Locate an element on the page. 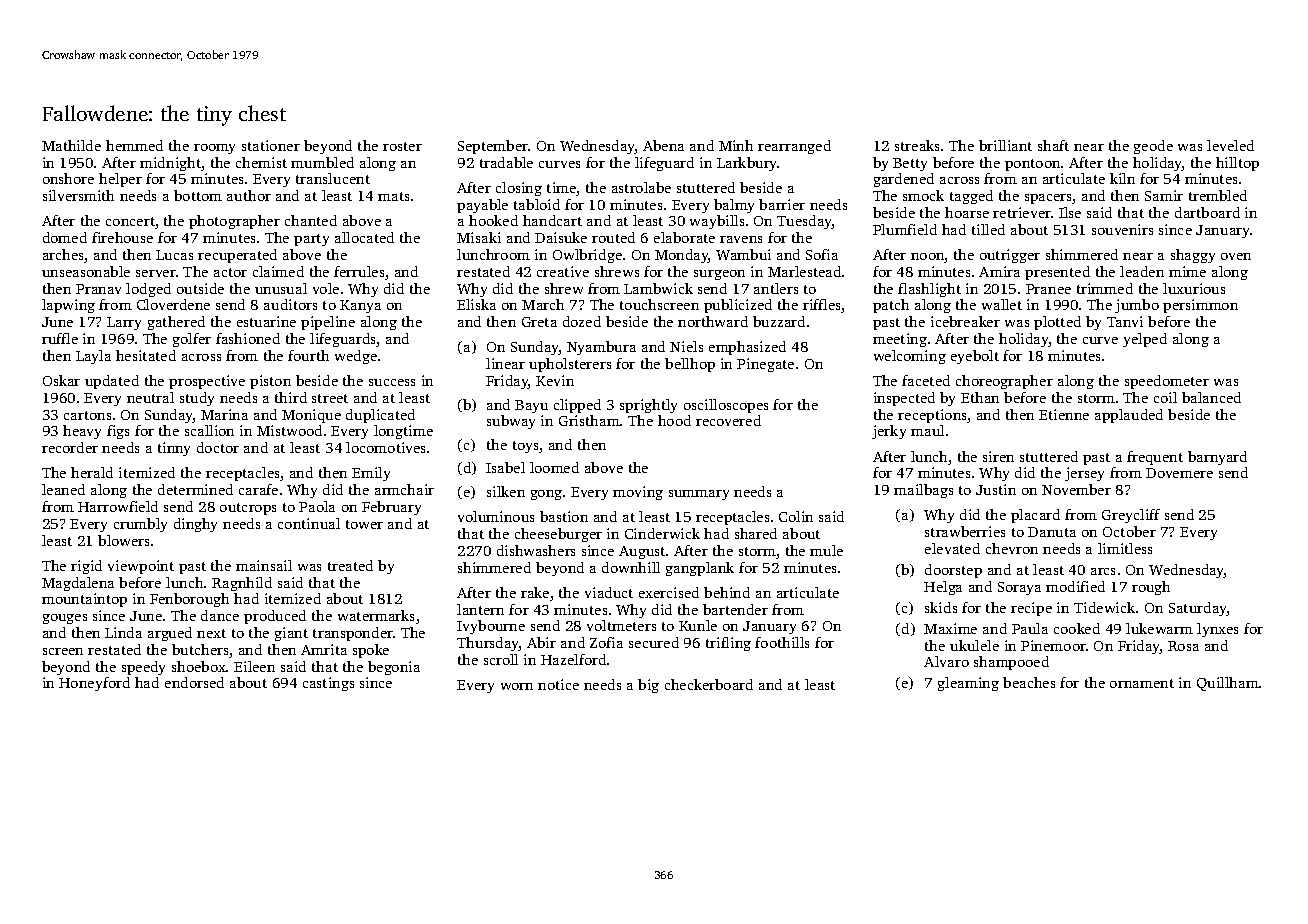 Image resolution: width=1308 pixels, height=924 pixels. limitless is located at coordinates (1125, 548).
